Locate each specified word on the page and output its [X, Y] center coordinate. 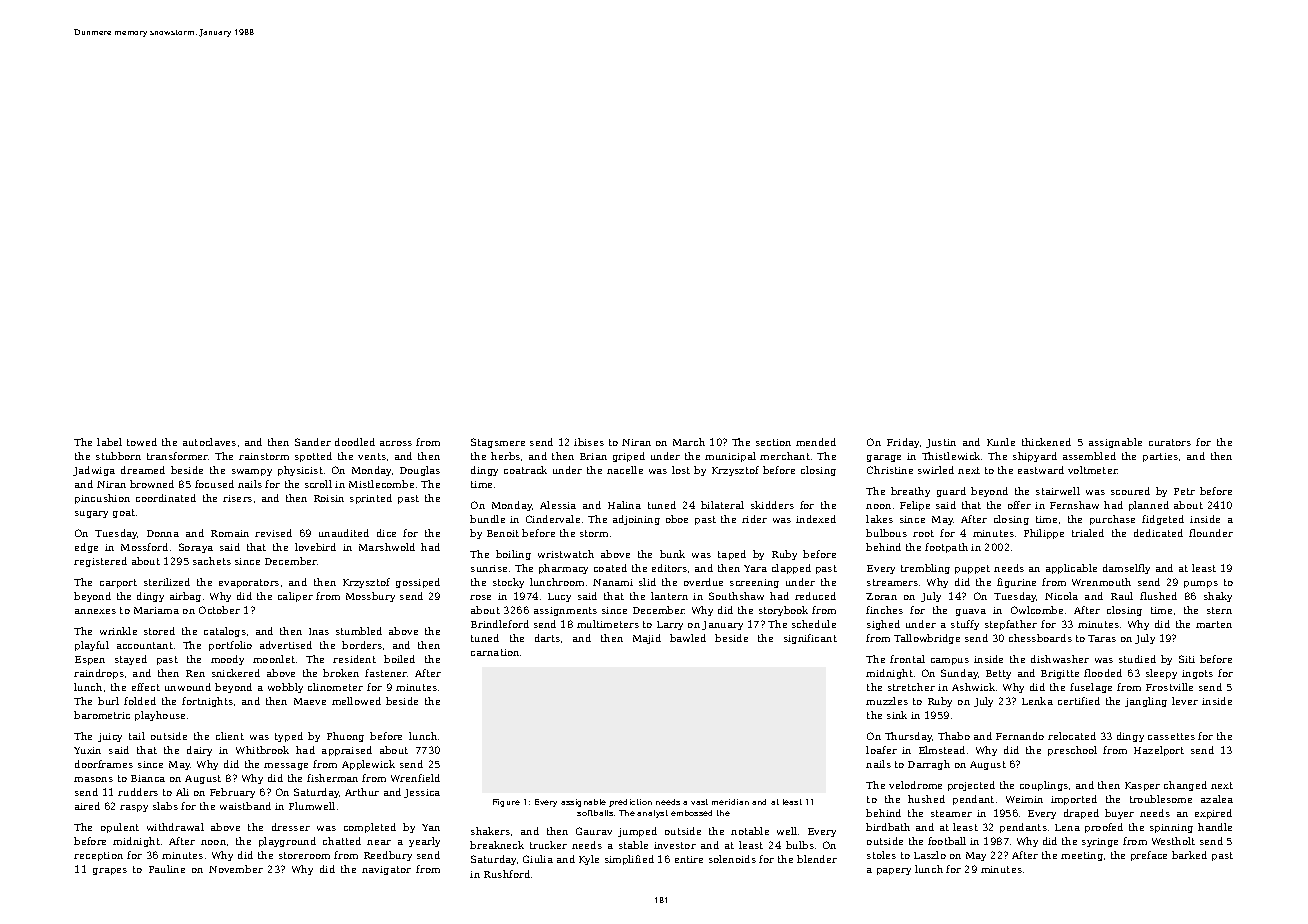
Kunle [1001, 442]
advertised [286, 645]
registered [100, 562]
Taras [1102, 638]
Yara [755, 568]
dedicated [1158, 533]
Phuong [345, 737]
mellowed [356, 701]
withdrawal [175, 827]
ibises [589, 442]
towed [142, 442]
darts [547, 638]
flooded [1103, 673]
